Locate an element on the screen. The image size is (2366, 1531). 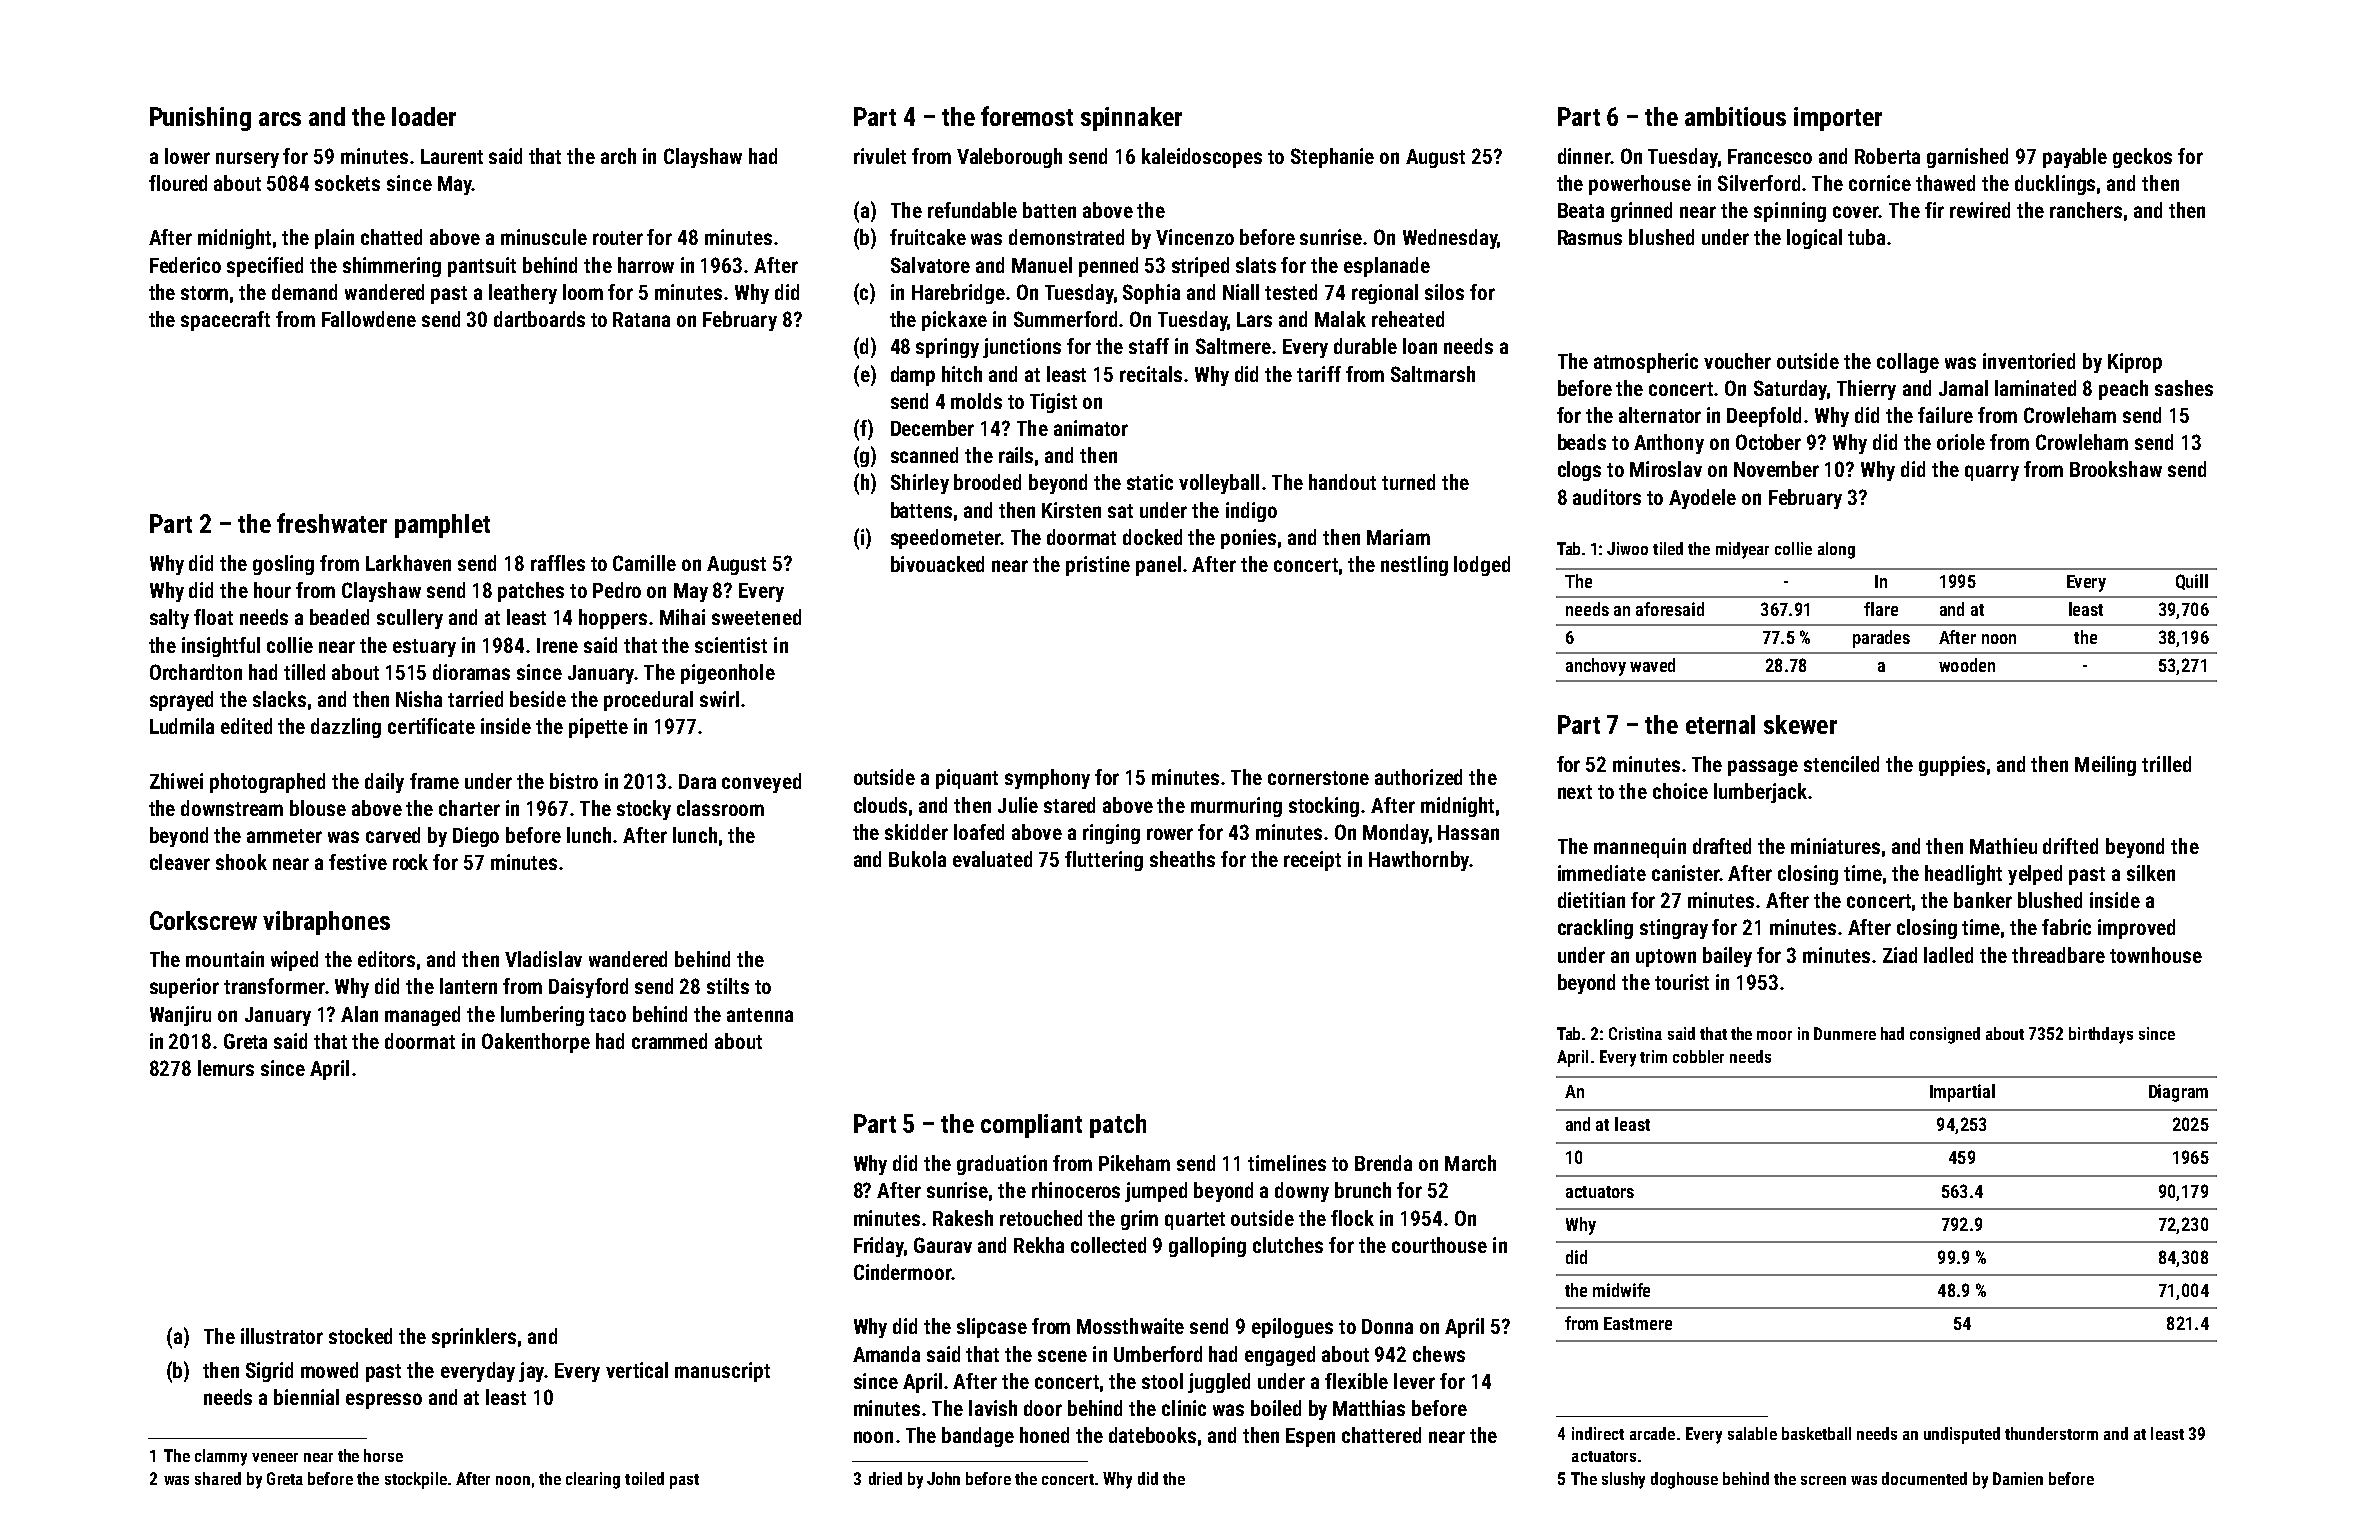
Salvatore is located at coordinates (930, 265).
